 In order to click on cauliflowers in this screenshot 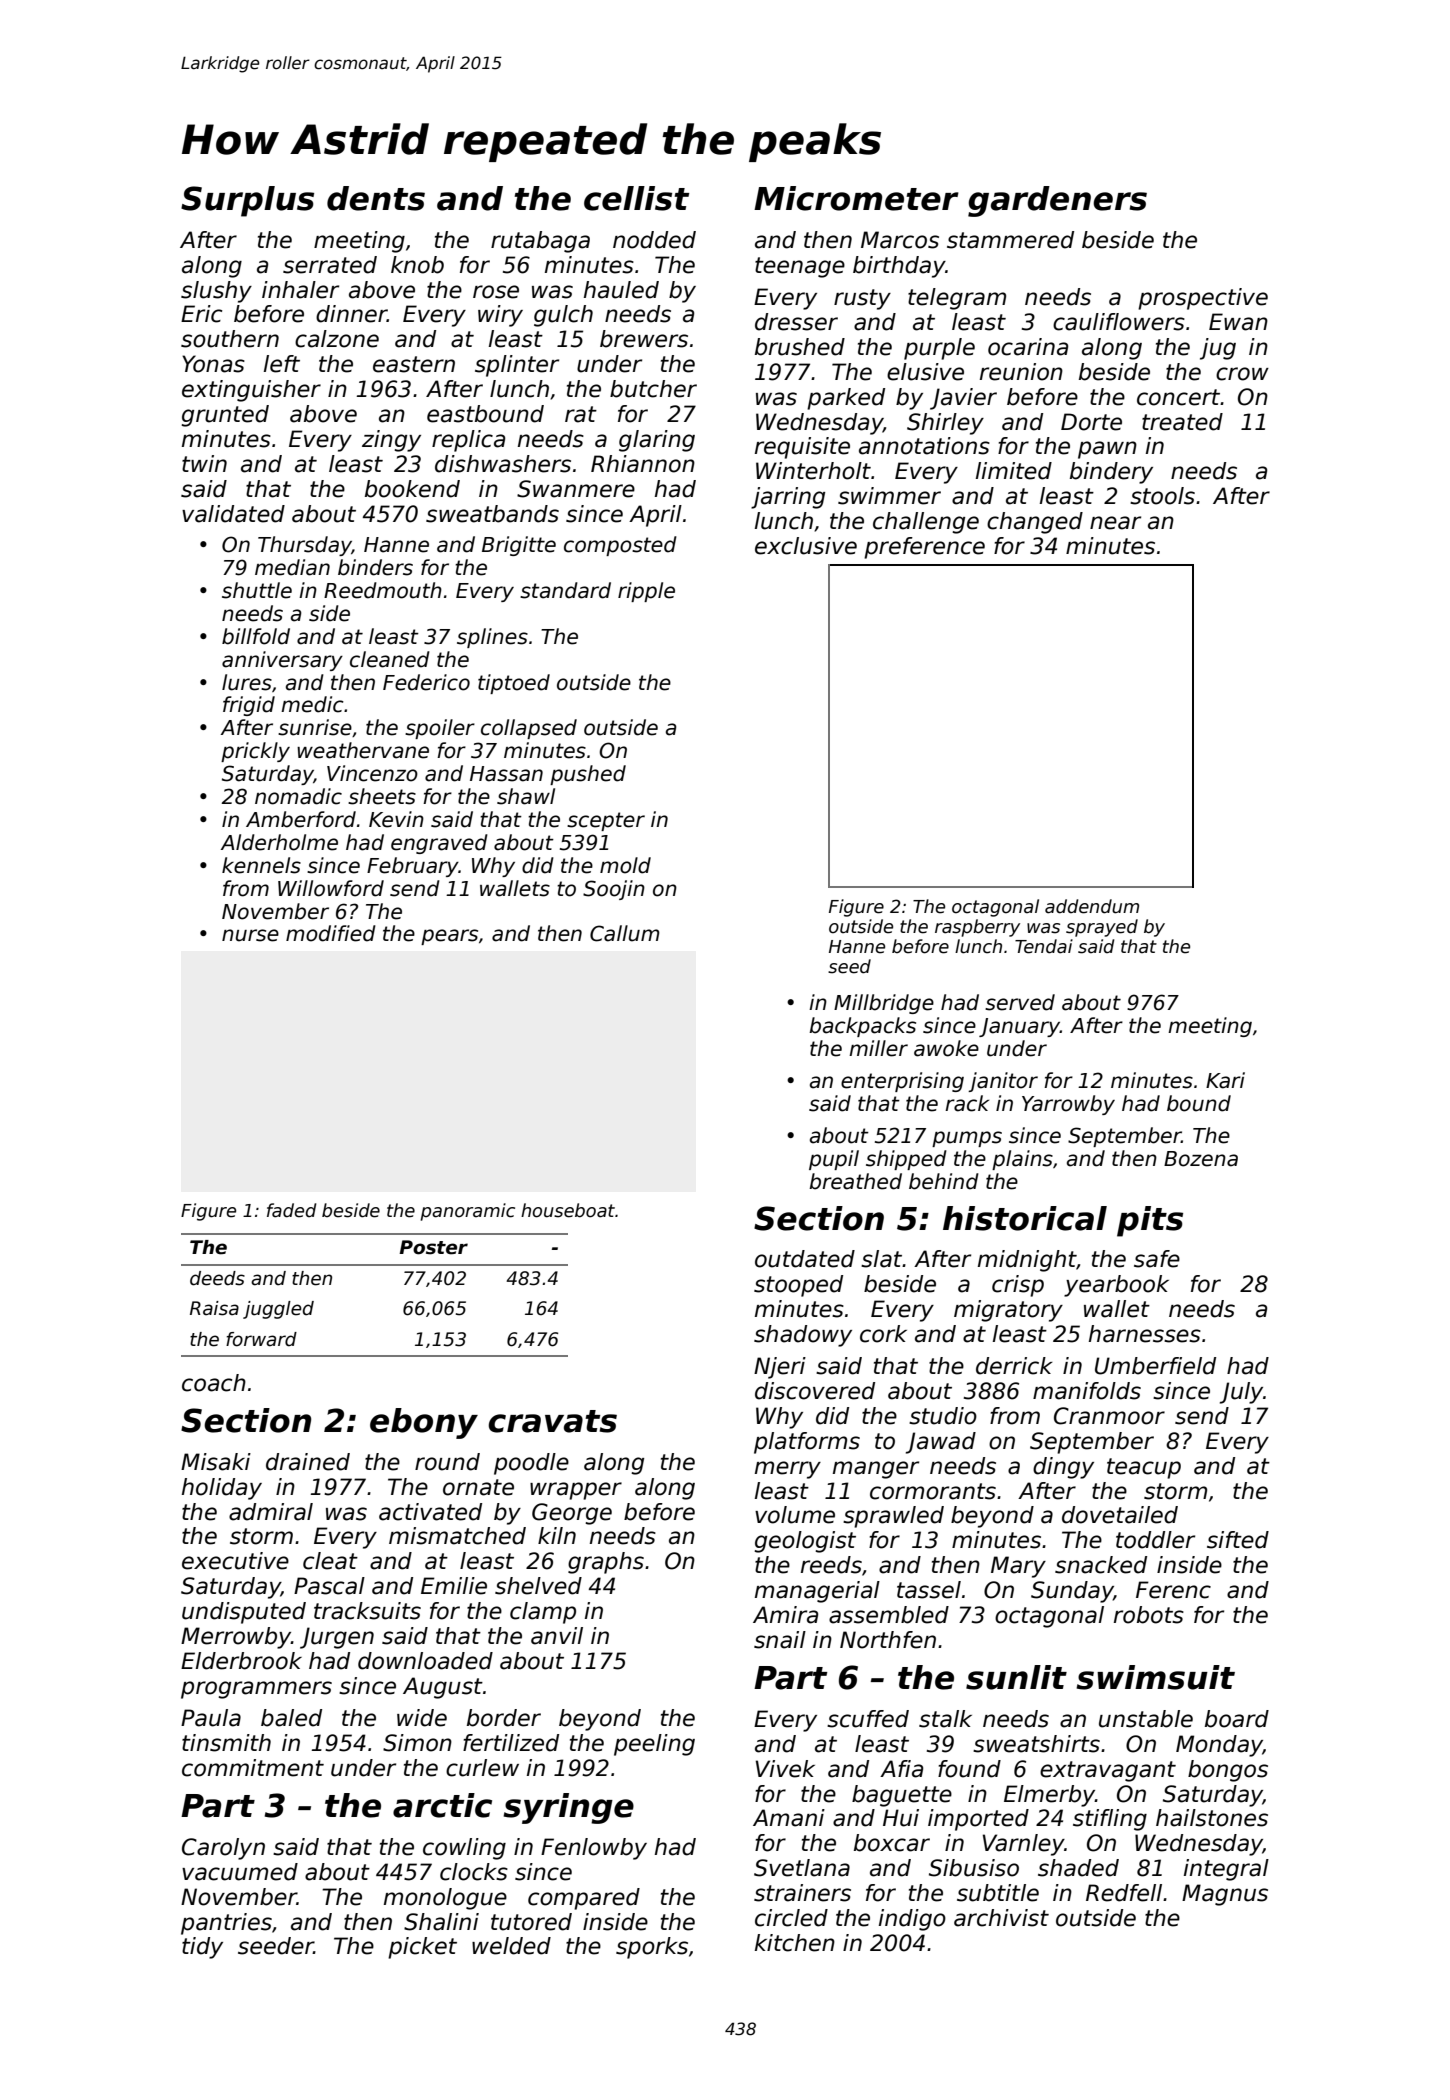, I will do `click(1119, 322)`.
